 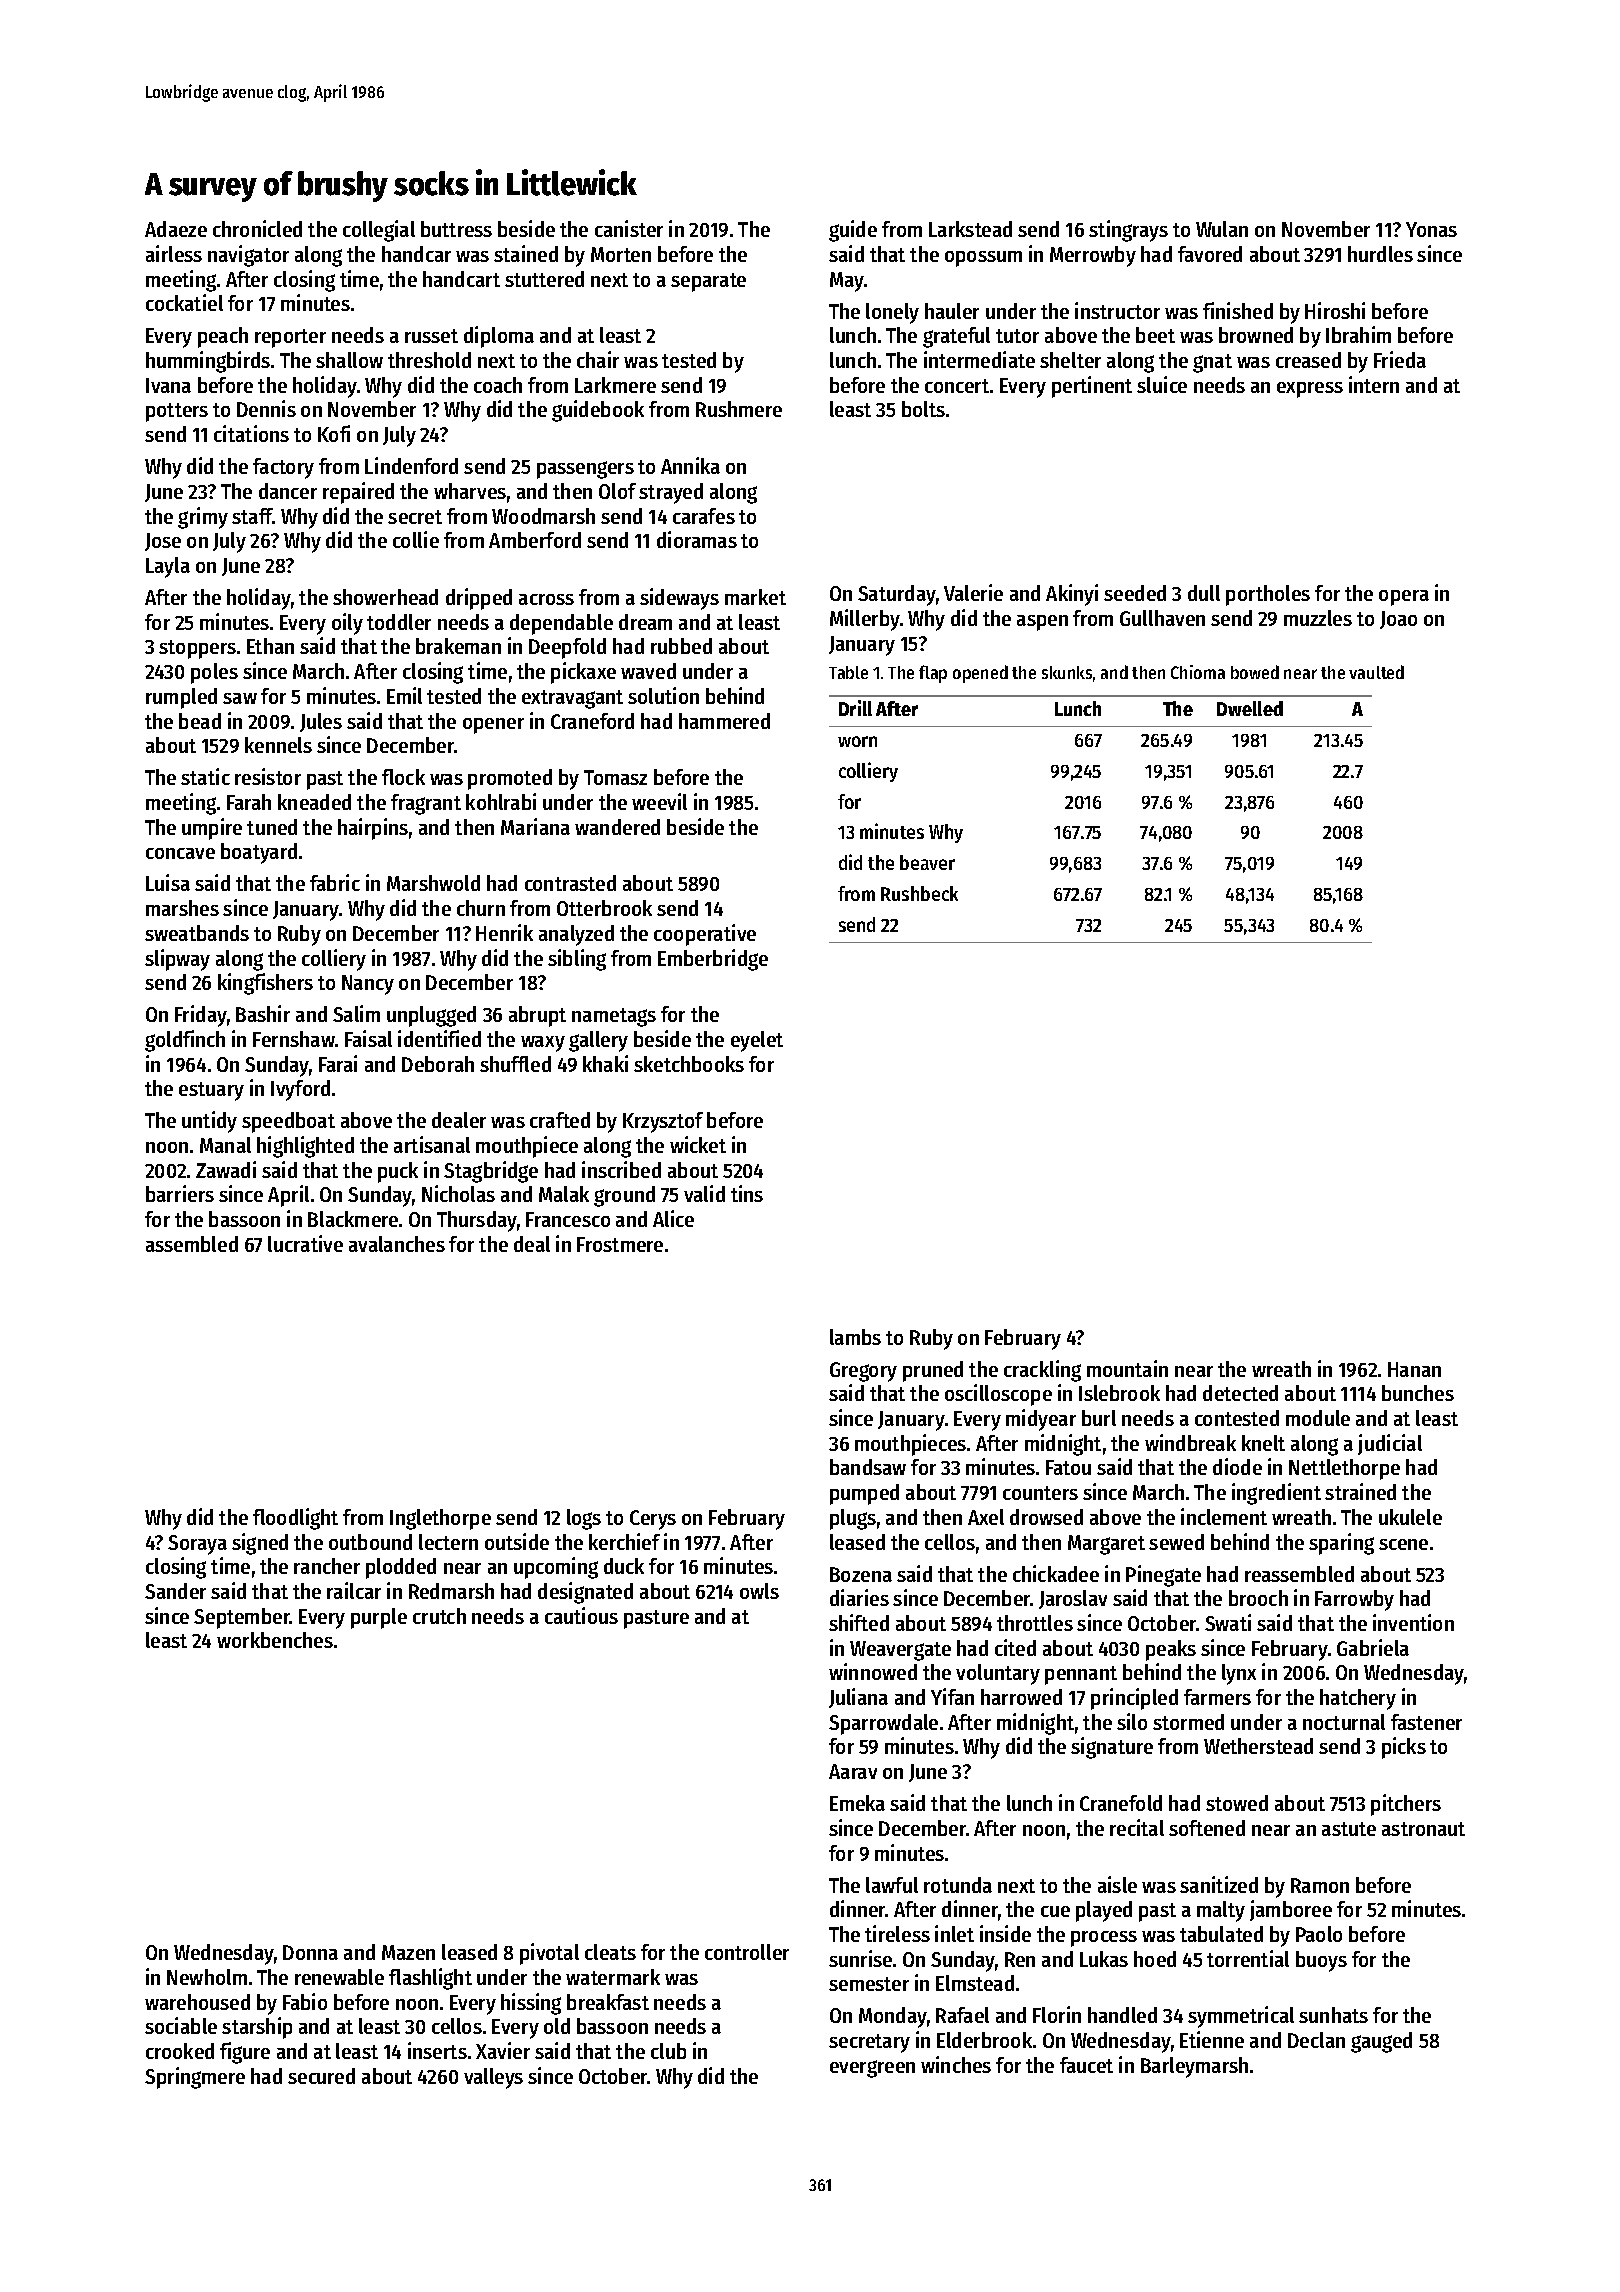 What do you see at coordinates (1376, 672) in the page?
I see `vaulted` at bounding box center [1376, 672].
